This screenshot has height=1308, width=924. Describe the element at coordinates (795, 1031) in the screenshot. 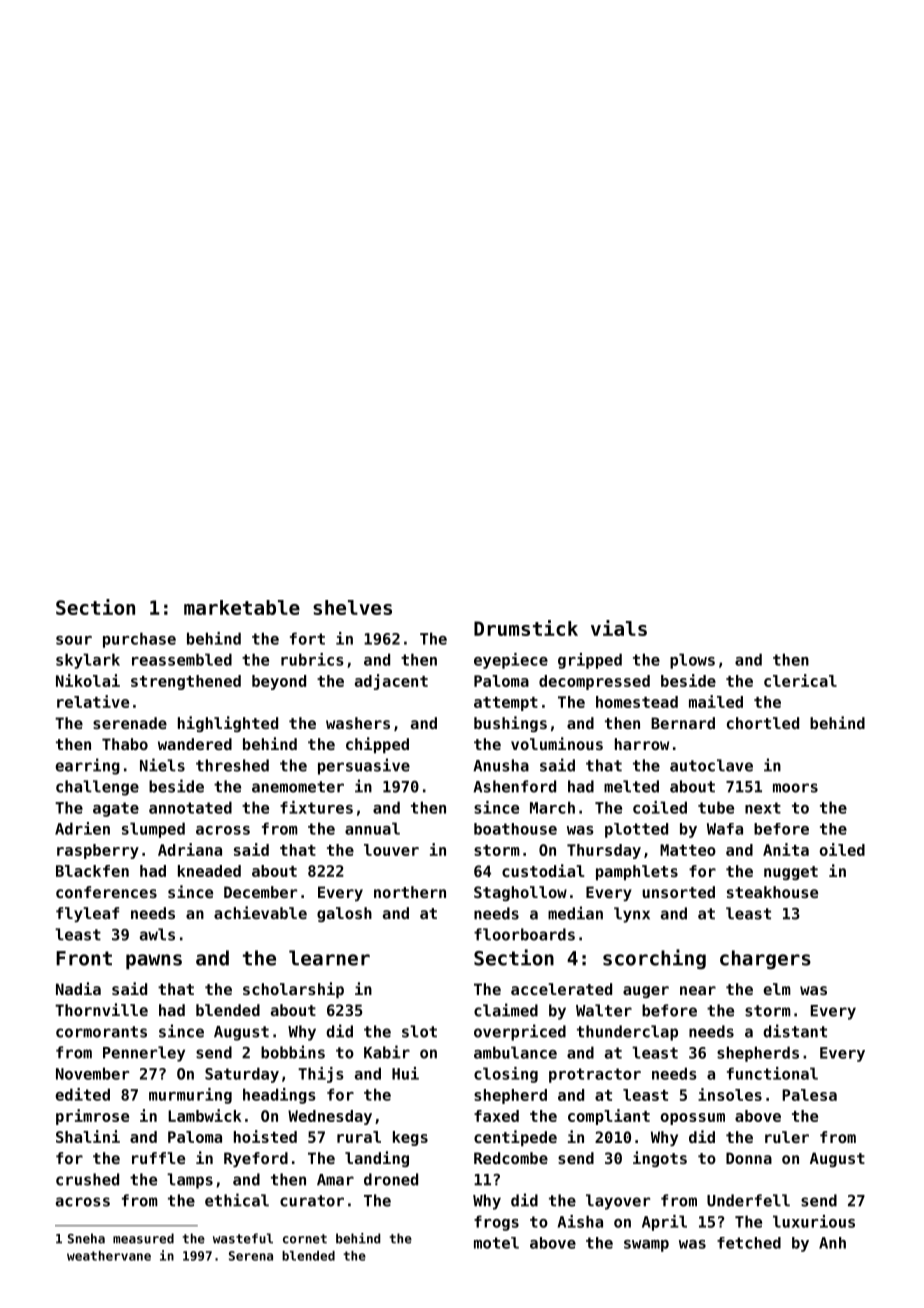

I see `distant` at that location.
